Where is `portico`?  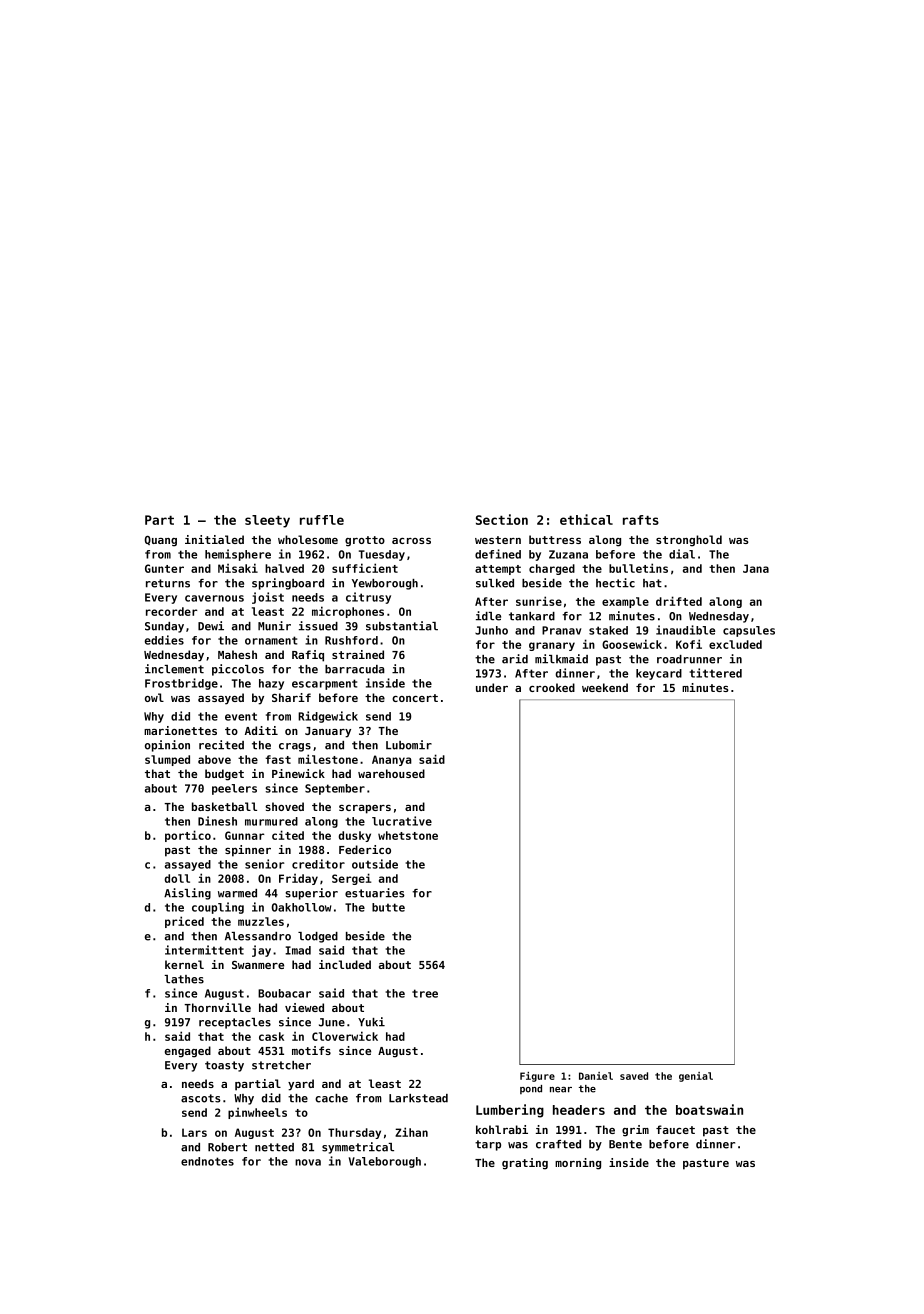
portico is located at coordinates (188, 836).
